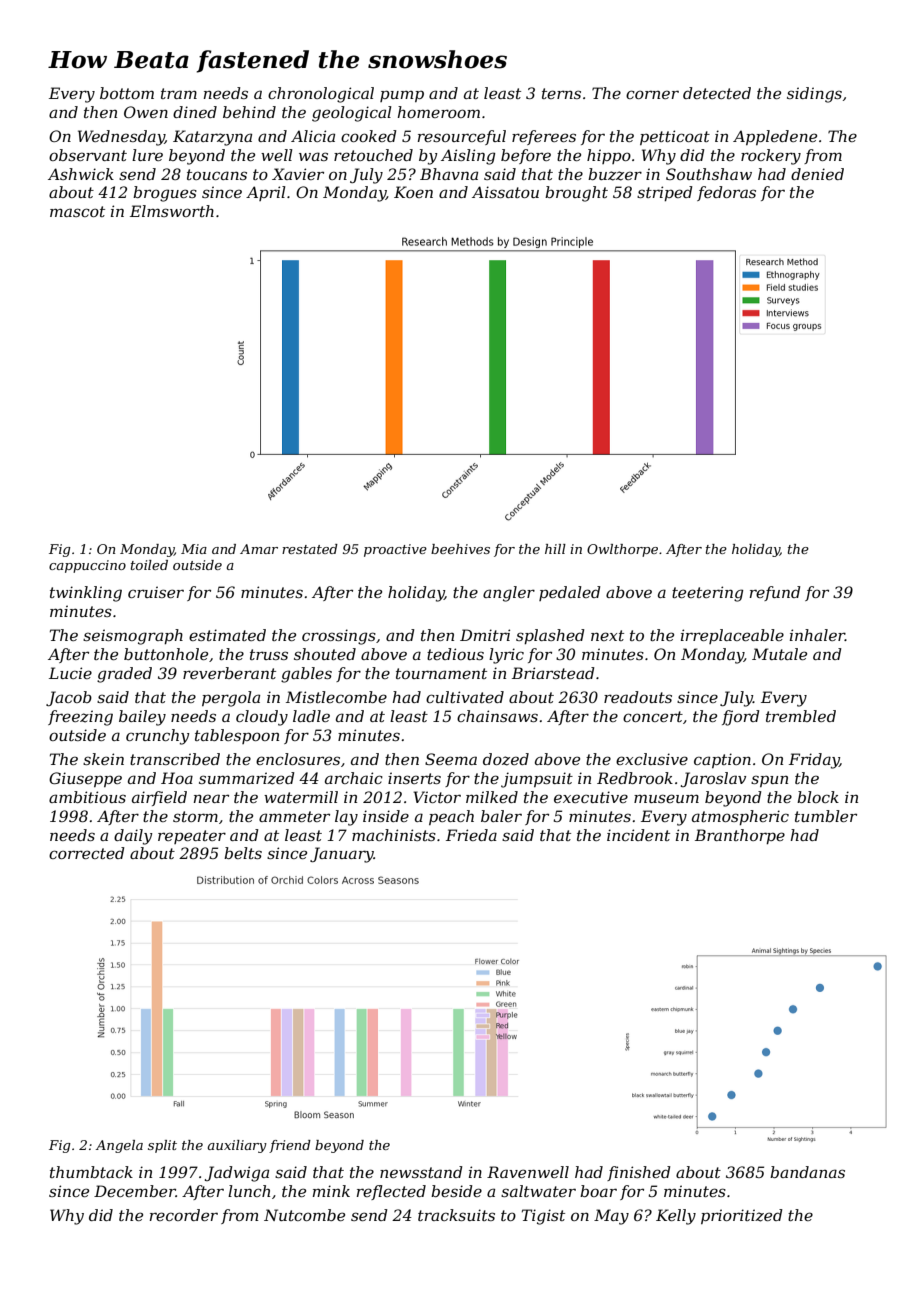  I want to click on Appledene, so click(775, 137).
